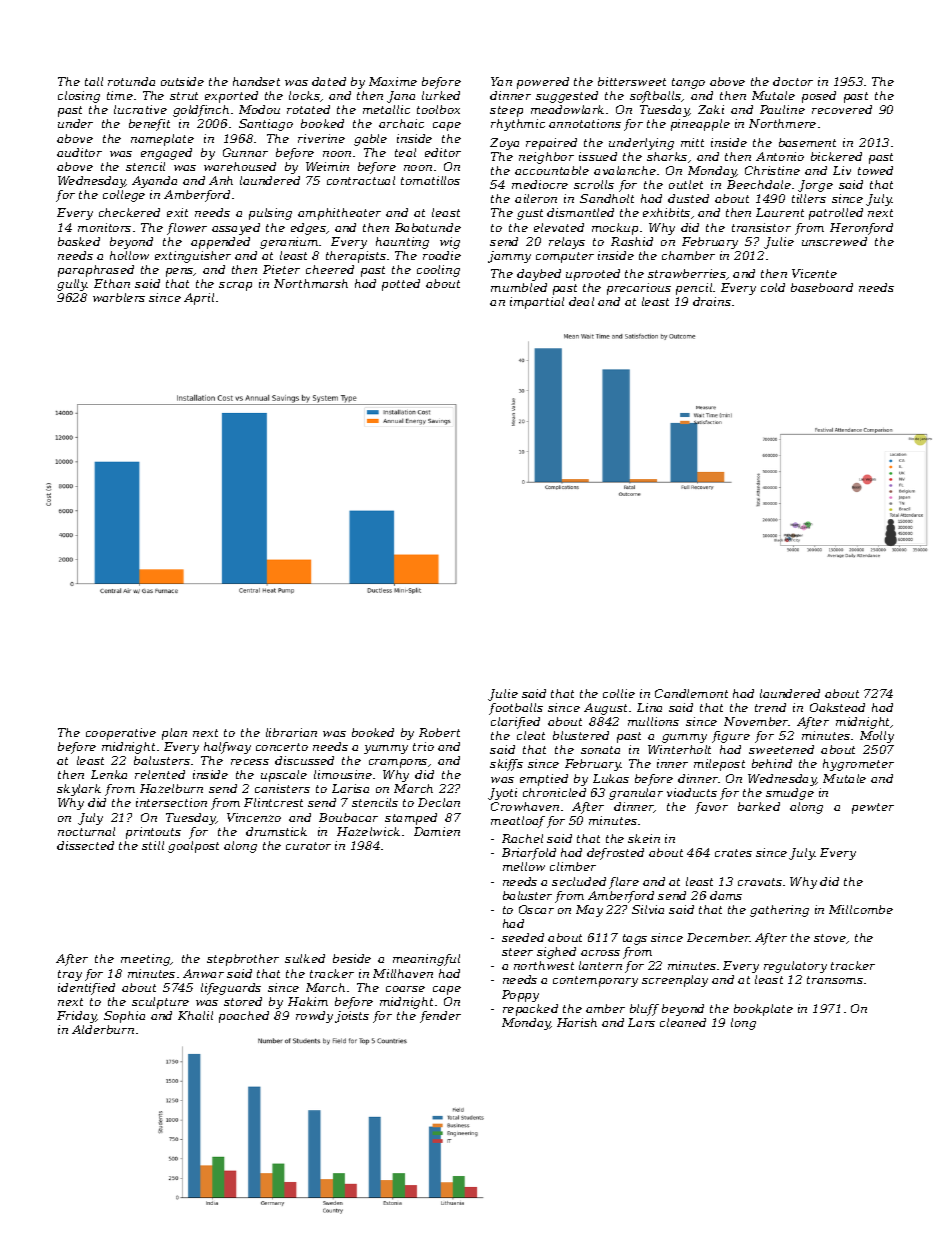 The image size is (952, 1233). What do you see at coordinates (691, 693) in the page?
I see `Candlemont` at bounding box center [691, 693].
